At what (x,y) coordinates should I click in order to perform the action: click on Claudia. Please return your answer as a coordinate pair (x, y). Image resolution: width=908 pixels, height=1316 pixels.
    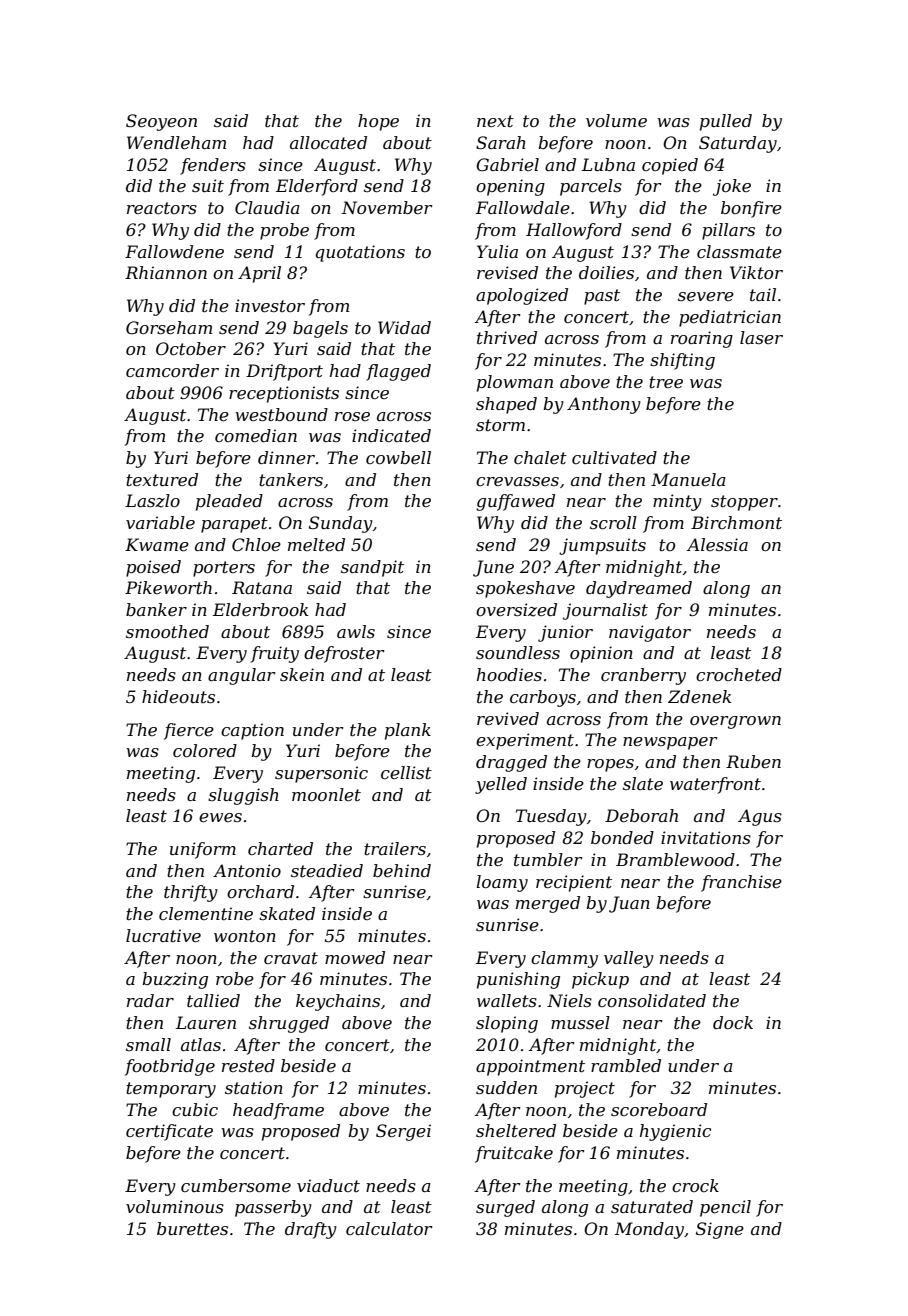
    Looking at the image, I should click on (267, 207).
